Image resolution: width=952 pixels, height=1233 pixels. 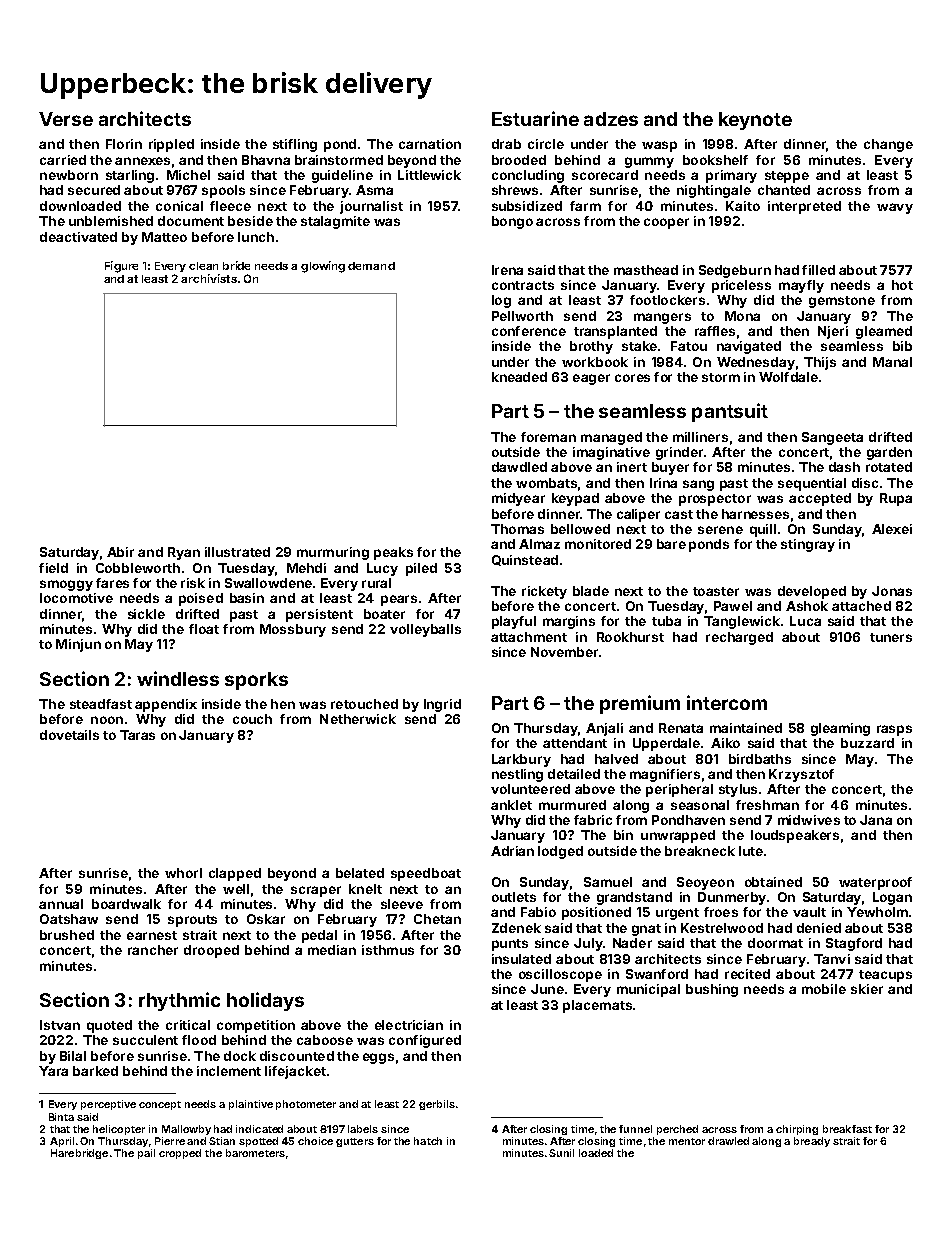 What do you see at coordinates (611, 119) in the screenshot?
I see `adzes` at bounding box center [611, 119].
